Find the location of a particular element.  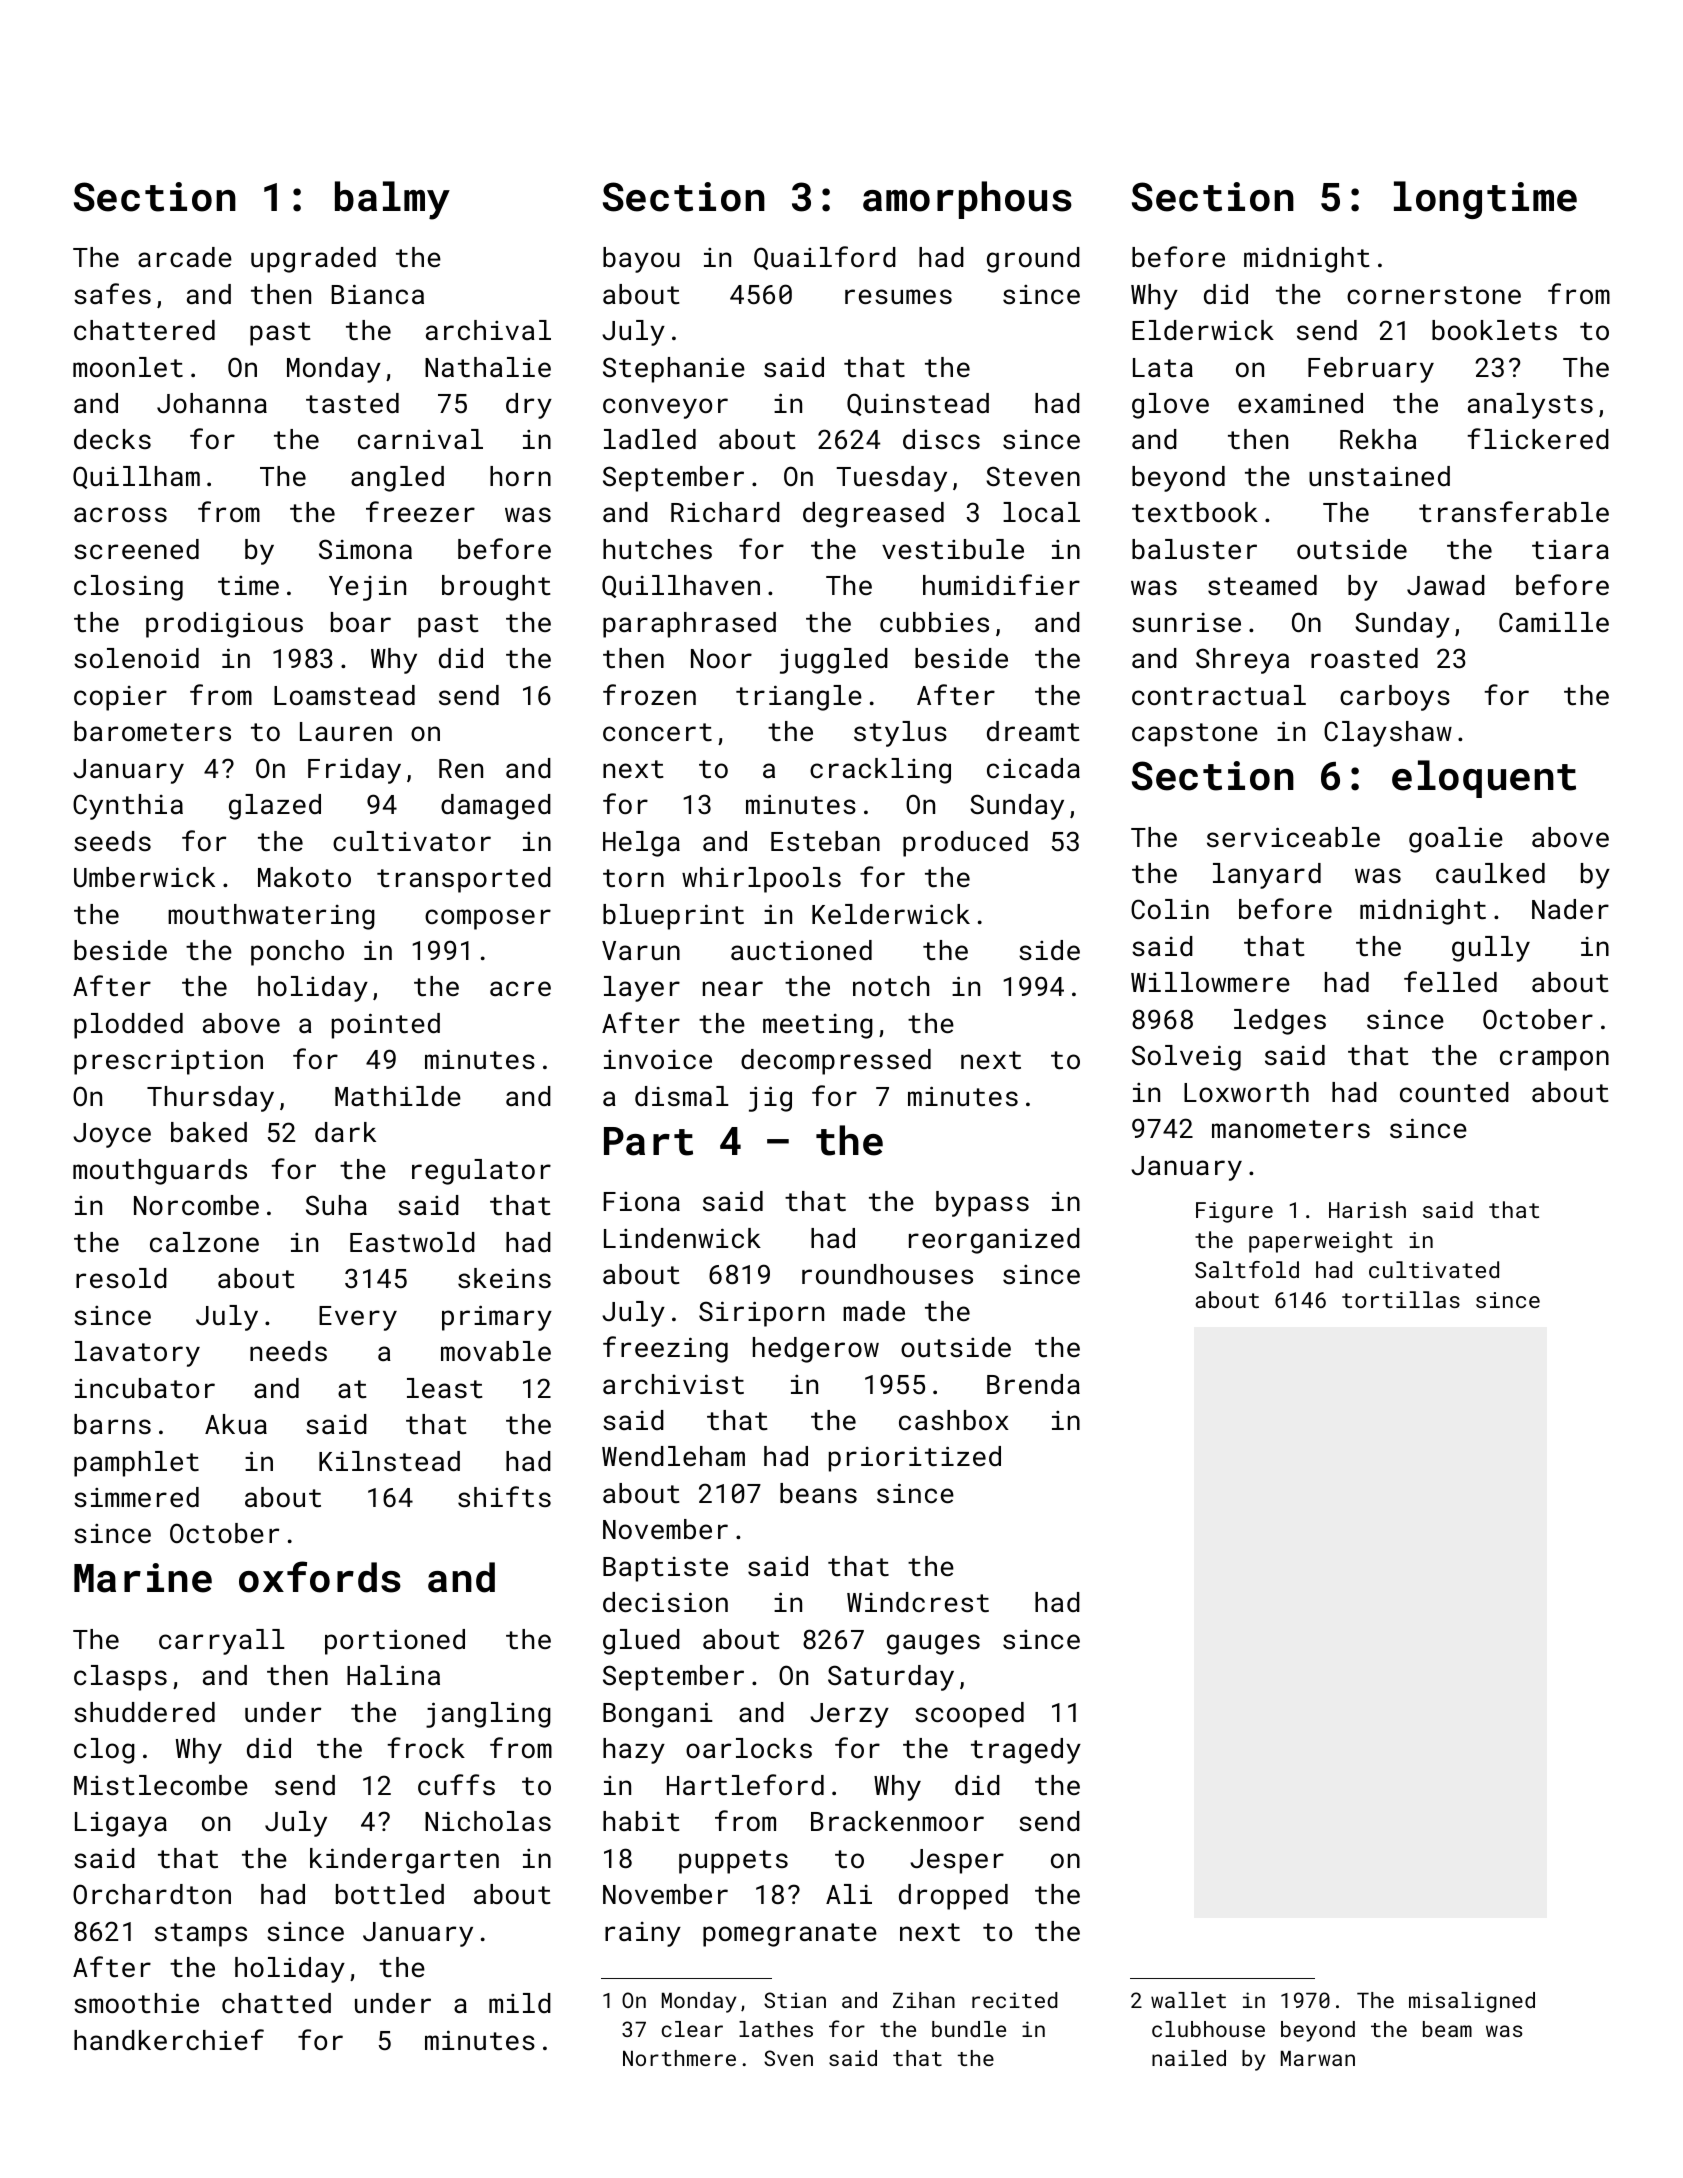

cornerstone is located at coordinates (1434, 295).
